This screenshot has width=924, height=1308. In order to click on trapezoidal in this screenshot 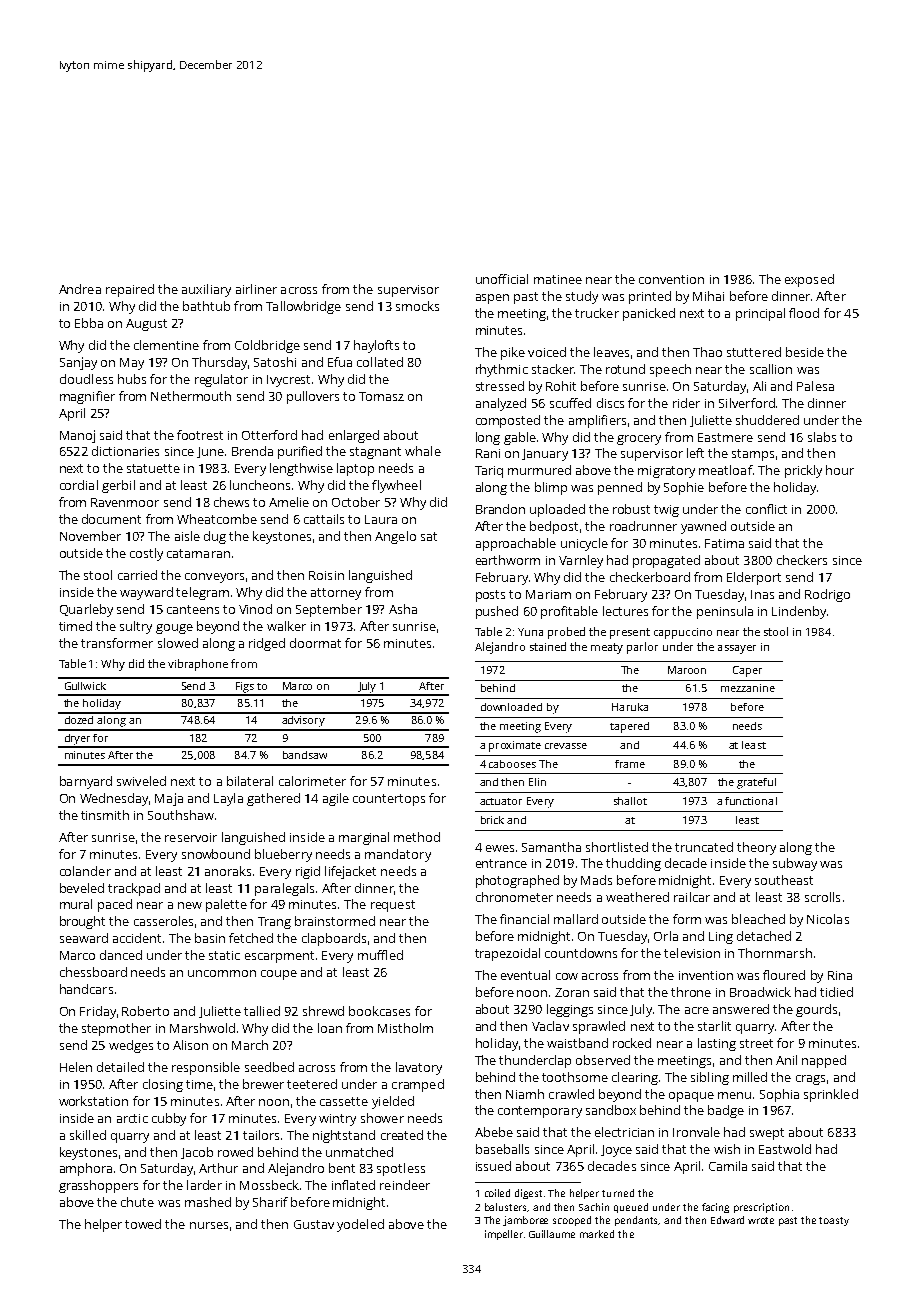, I will do `click(507, 954)`.
